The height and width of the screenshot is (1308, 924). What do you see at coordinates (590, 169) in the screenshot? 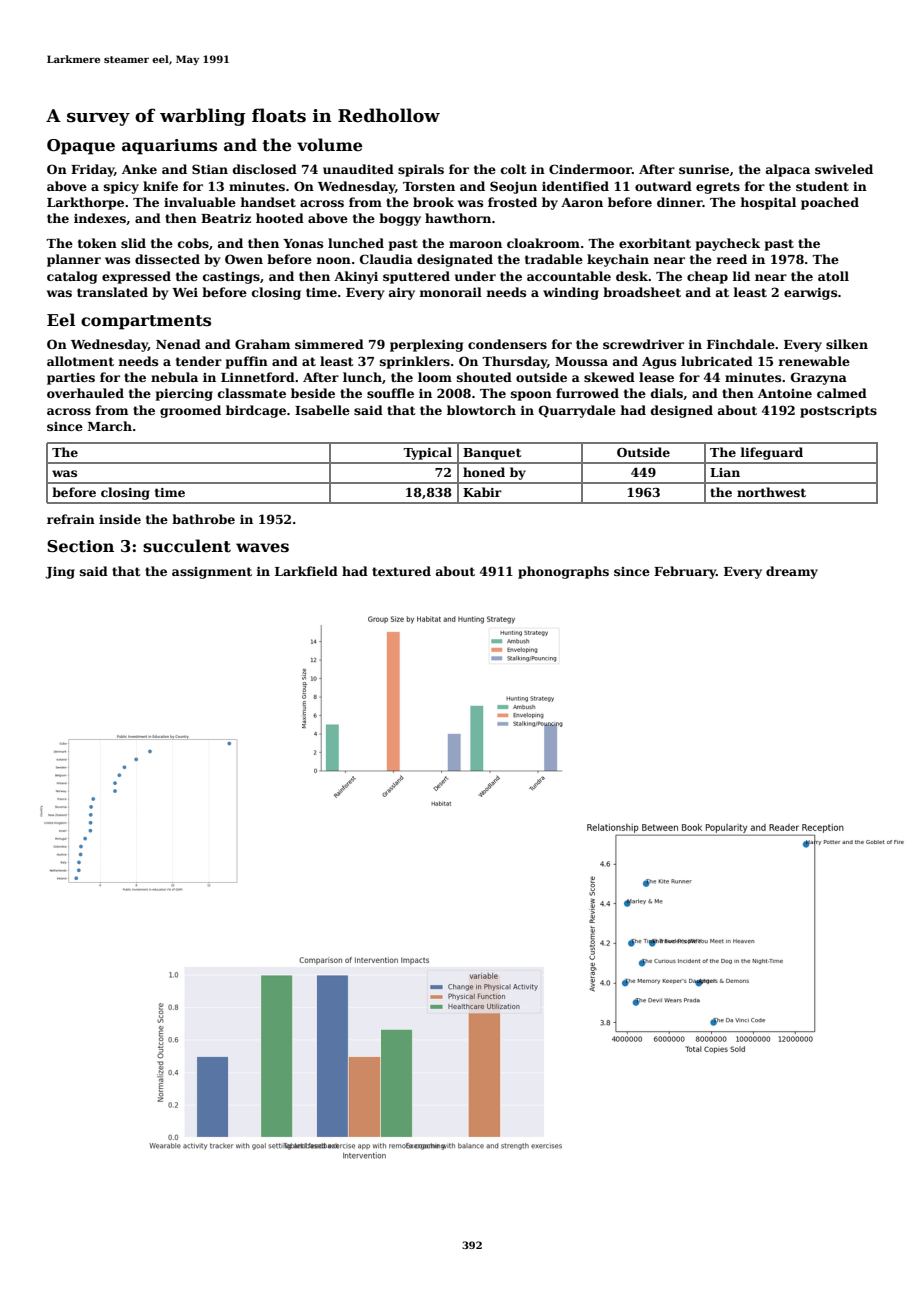
I see `Cindermoor` at bounding box center [590, 169].
